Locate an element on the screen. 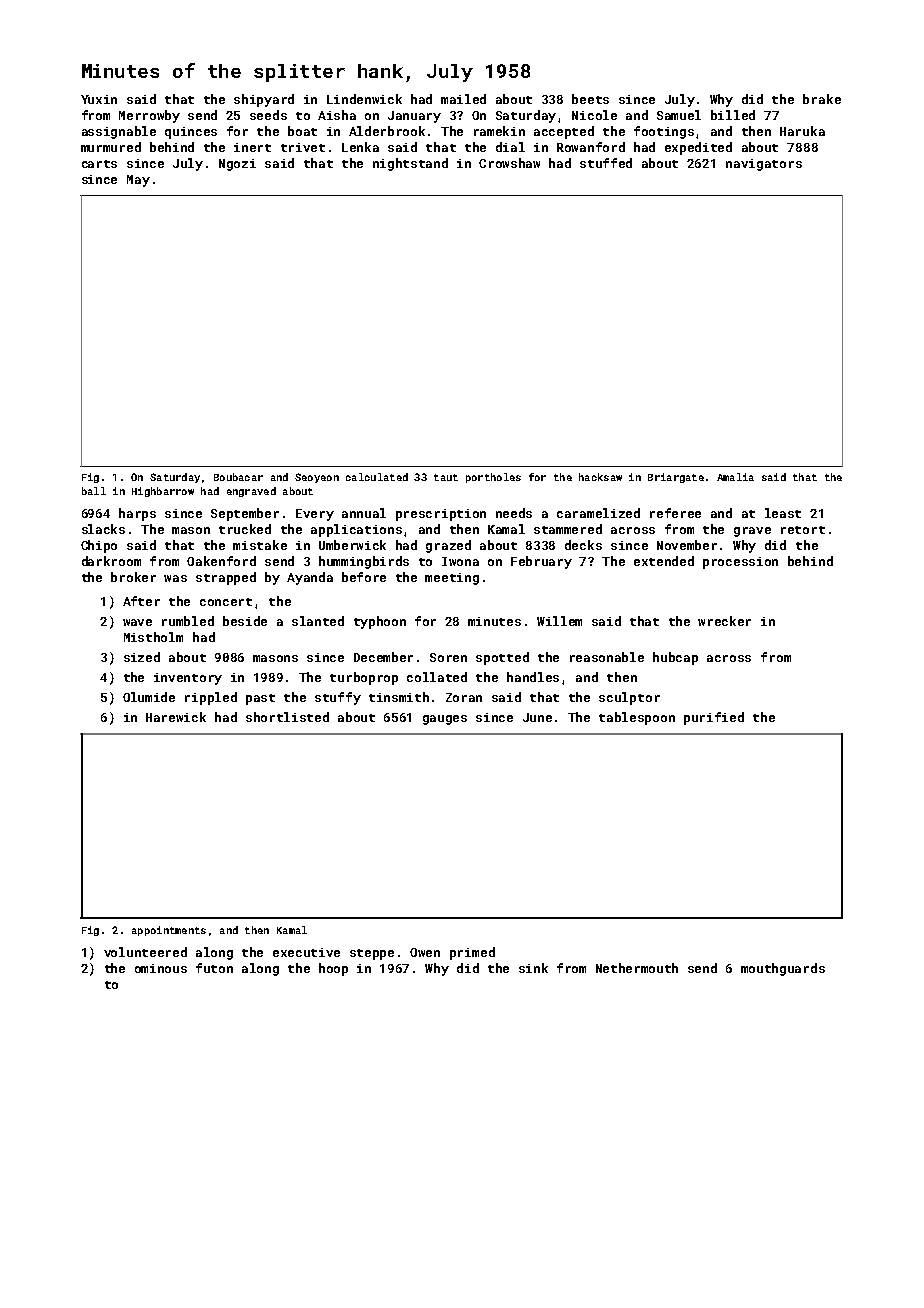 The width and height of the screenshot is (924, 1308). Boubacar is located at coordinates (238, 477).
